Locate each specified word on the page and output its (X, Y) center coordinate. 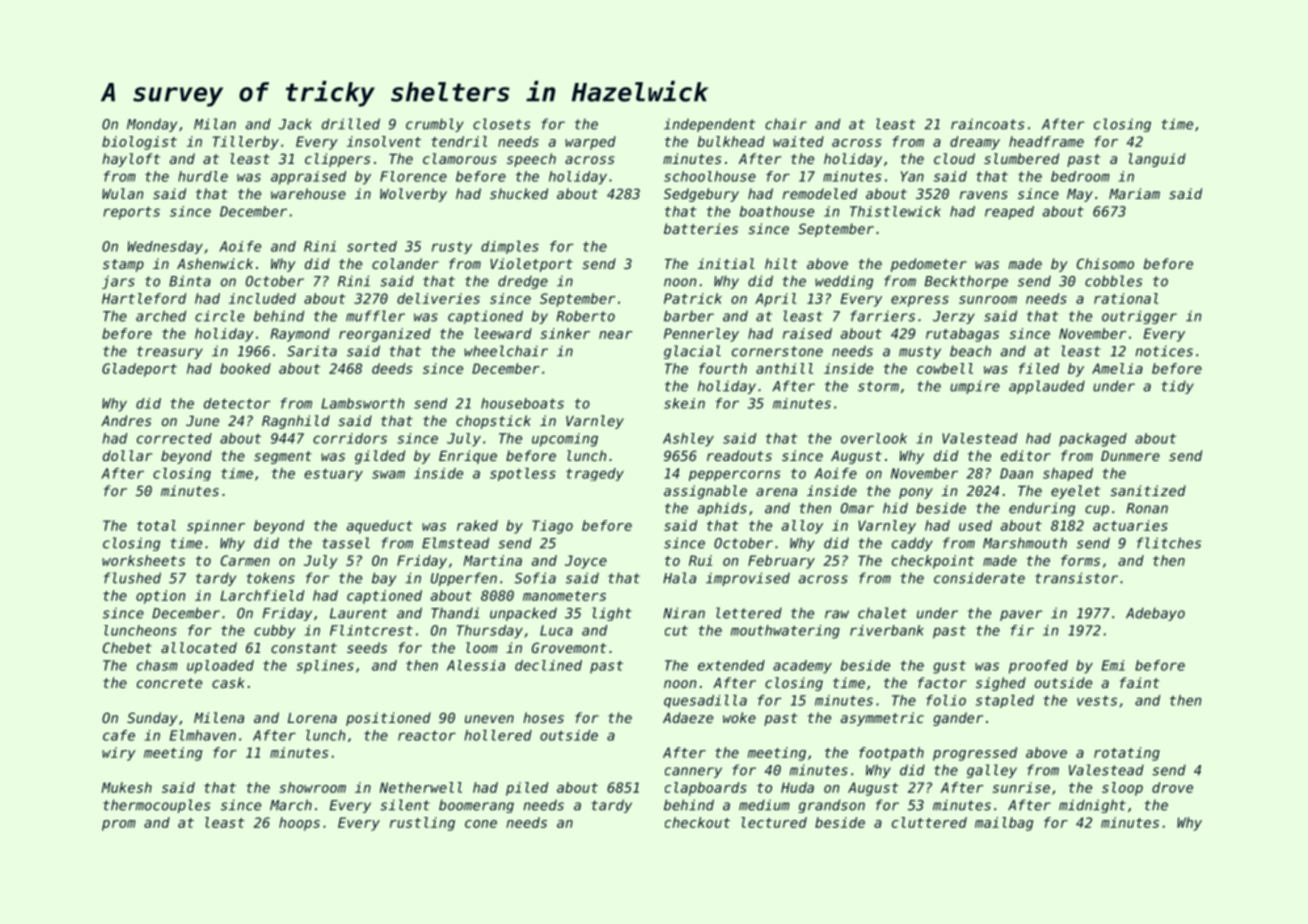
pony (916, 493)
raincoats (987, 124)
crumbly (435, 125)
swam (388, 474)
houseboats (522, 403)
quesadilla (705, 701)
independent (709, 125)
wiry (119, 754)
